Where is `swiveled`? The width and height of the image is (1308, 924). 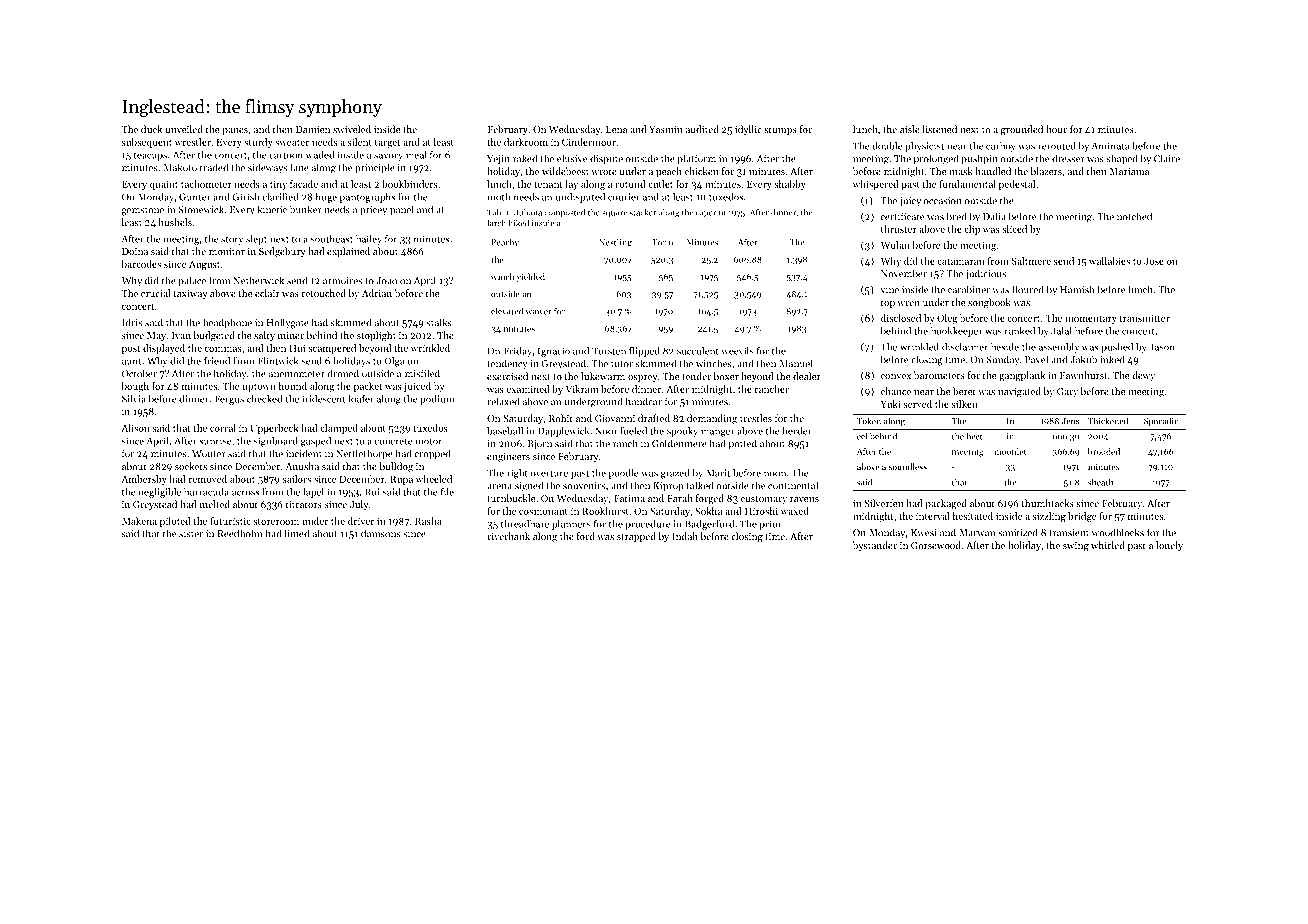
swiveled is located at coordinates (352, 129).
